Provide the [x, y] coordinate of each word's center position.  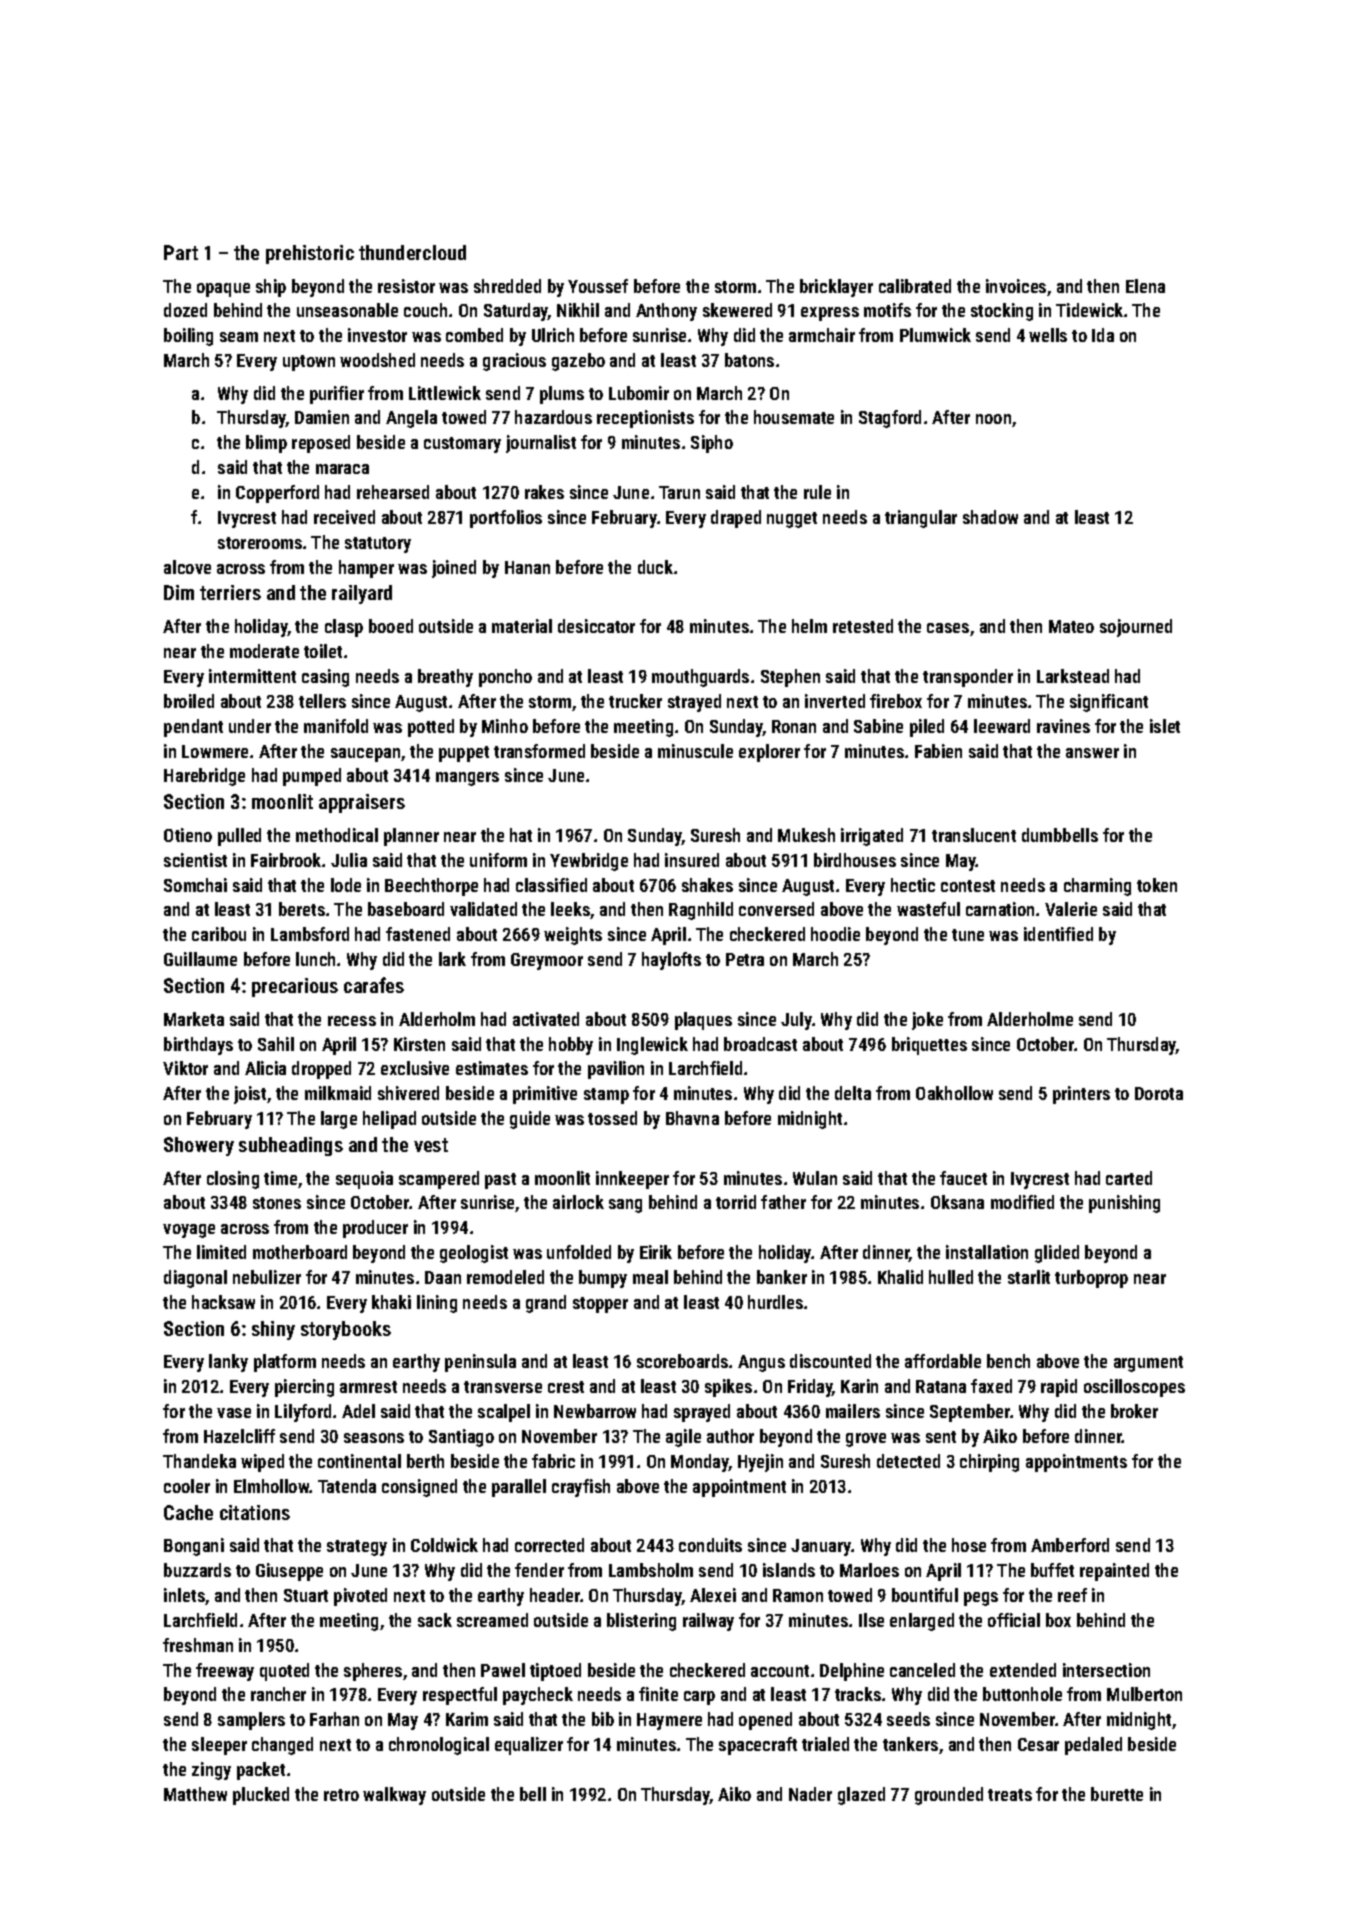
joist [250, 1095]
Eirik [656, 1252]
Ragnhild [701, 911]
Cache [188, 1512]
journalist [541, 444]
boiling [188, 337]
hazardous [553, 417]
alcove [187, 567]
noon [993, 419]
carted [1129, 1178]
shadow [990, 517]
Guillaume [200, 959]
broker [1134, 1411]
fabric [553, 1461]
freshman [198, 1645]
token [1157, 885]
